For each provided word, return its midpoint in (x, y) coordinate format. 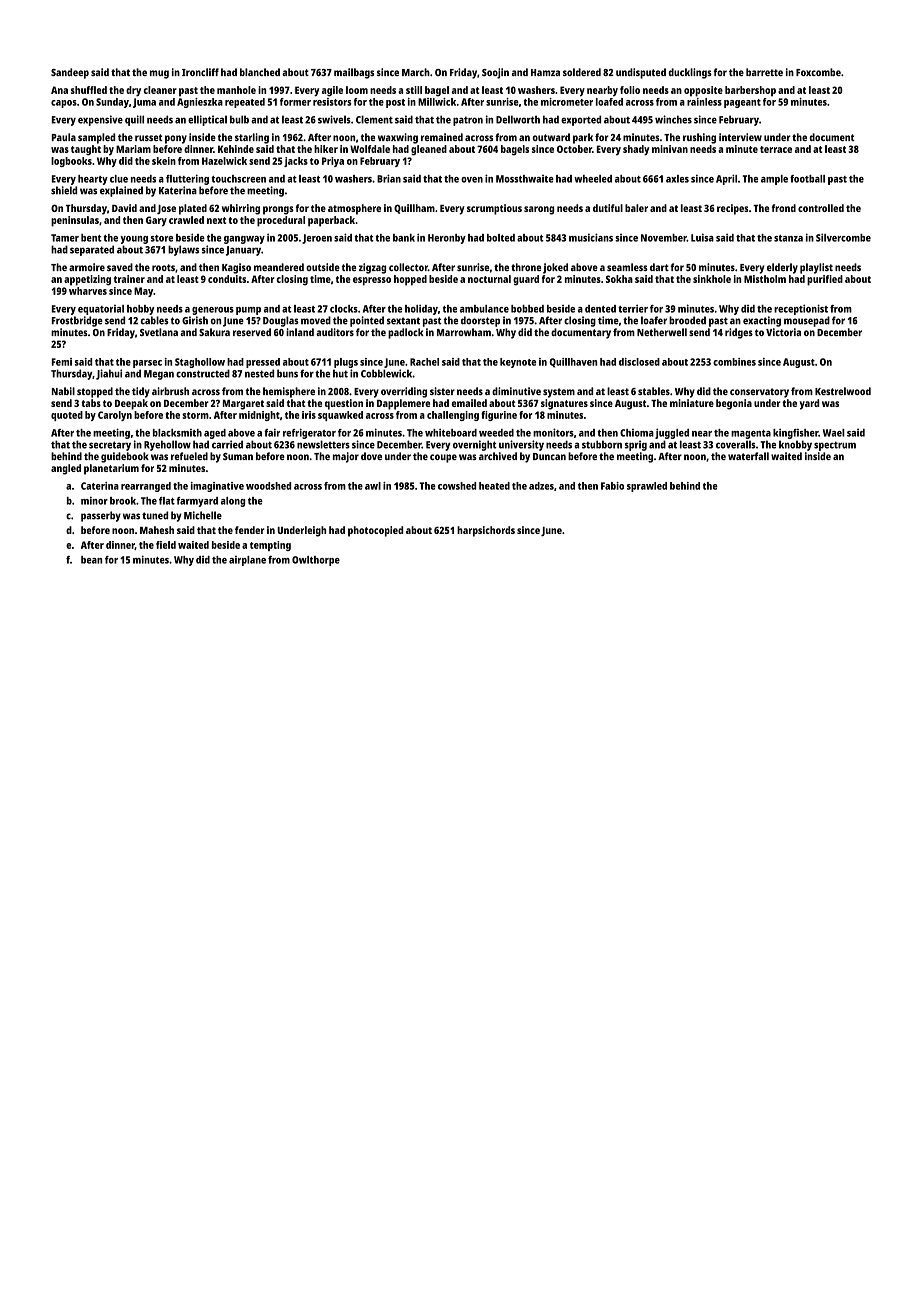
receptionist (801, 309)
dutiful (608, 208)
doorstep (480, 321)
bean (91, 560)
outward (551, 137)
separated (92, 250)
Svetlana (159, 332)
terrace (776, 149)
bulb (239, 119)
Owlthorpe (316, 561)
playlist (816, 268)
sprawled (647, 487)
